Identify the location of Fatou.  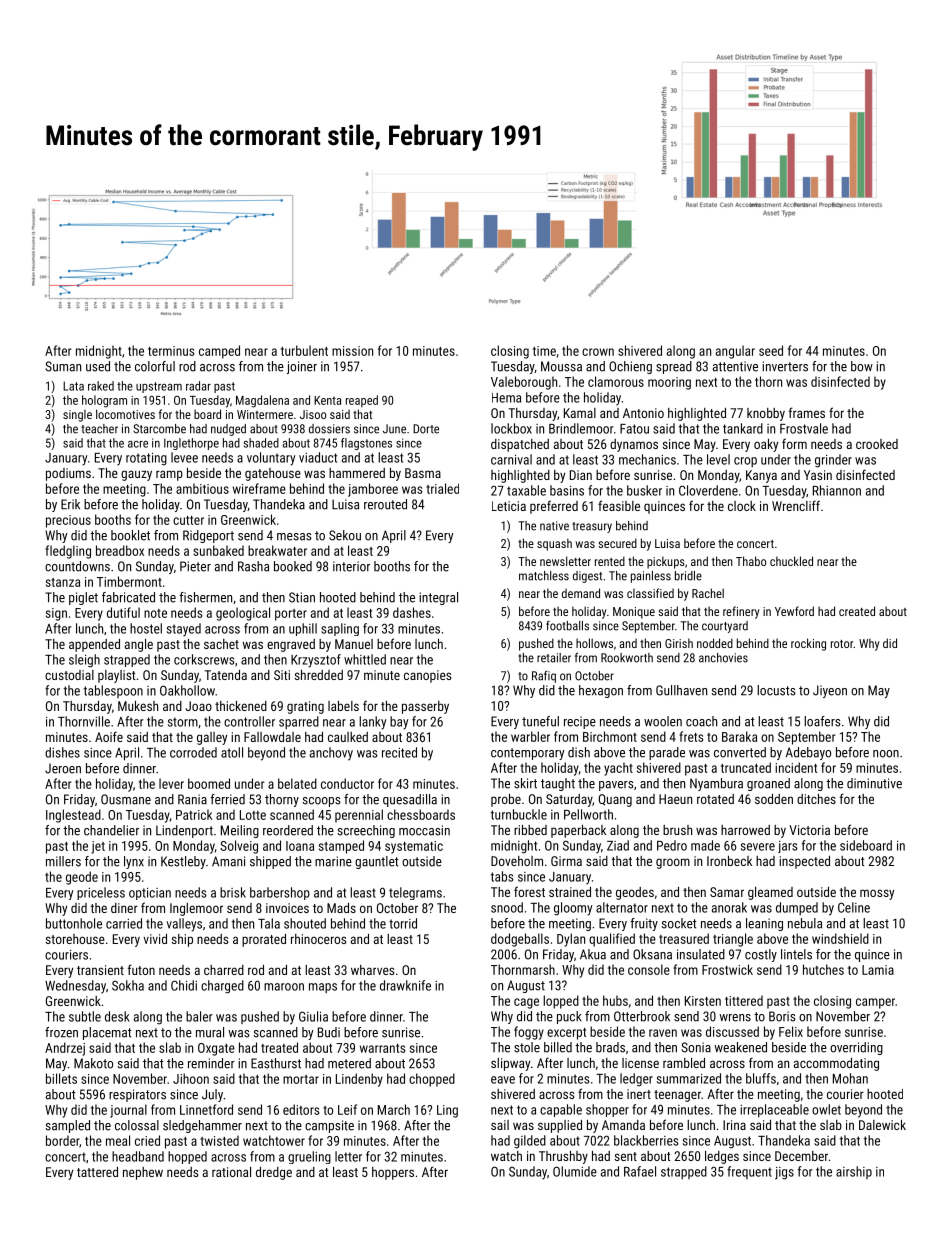
(634, 429).
